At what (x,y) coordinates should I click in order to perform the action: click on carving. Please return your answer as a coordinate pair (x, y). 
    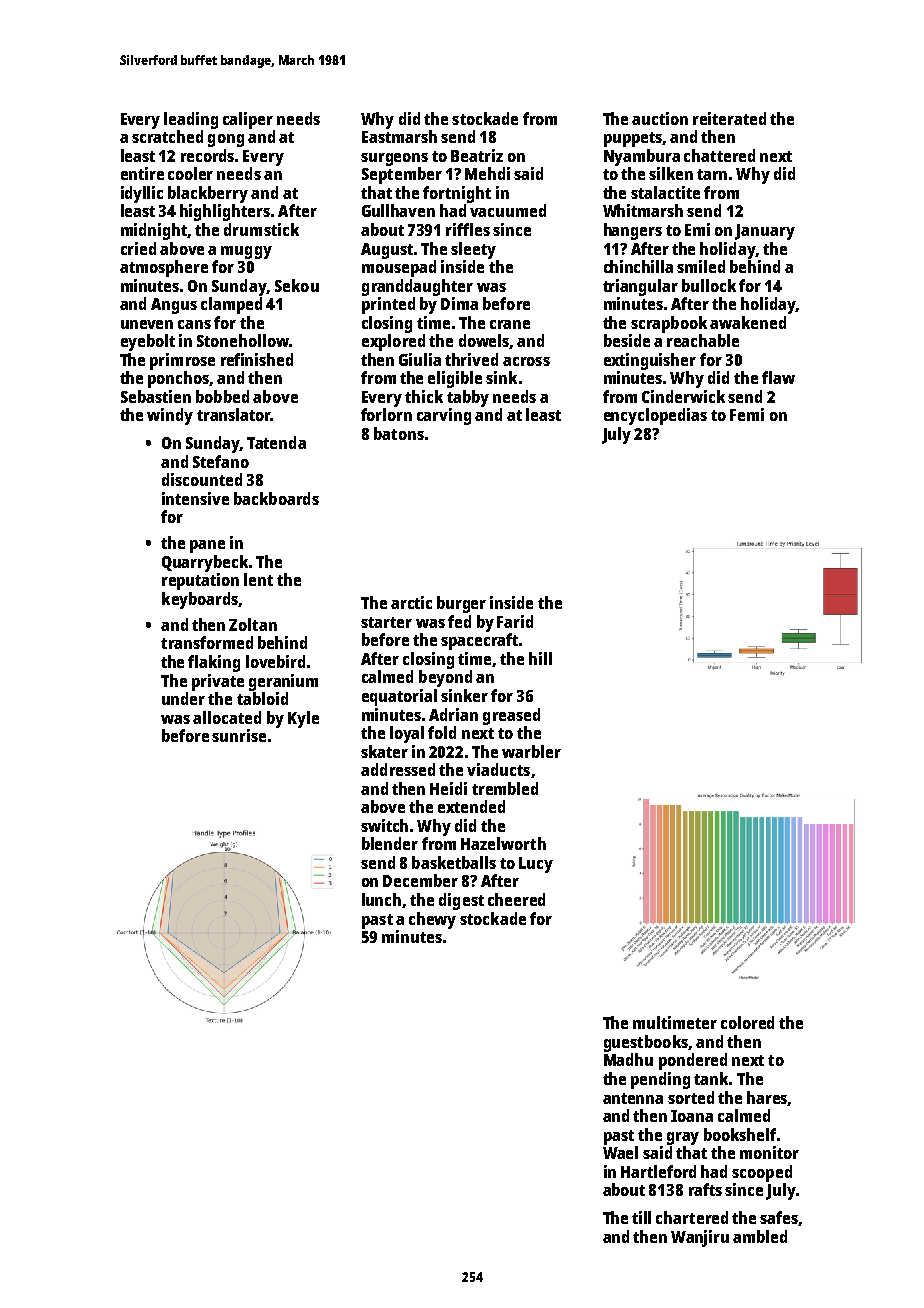
    Looking at the image, I should click on (444, 416).
